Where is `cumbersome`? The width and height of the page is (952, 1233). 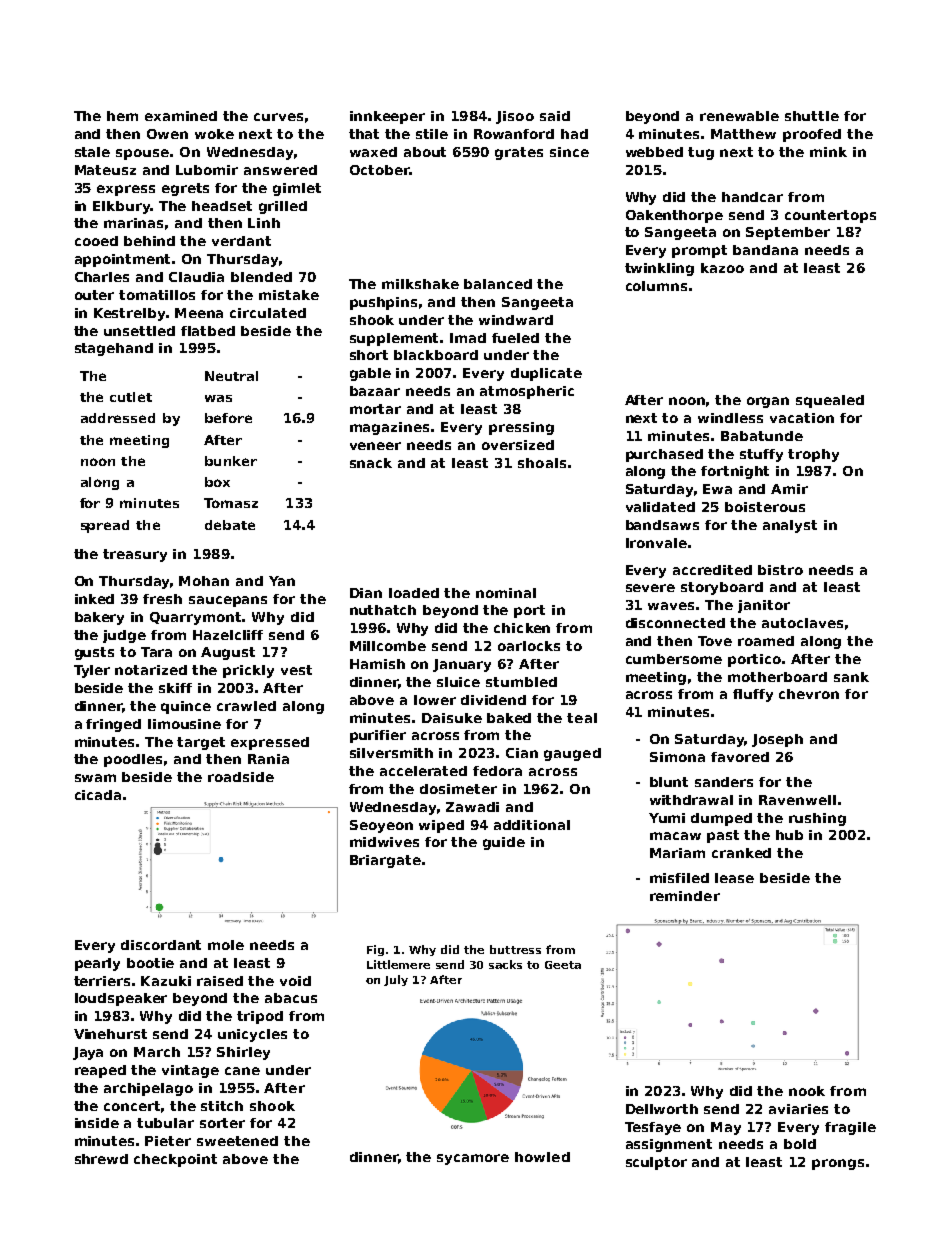
cumbersome is located at coordinates (674, 659).
